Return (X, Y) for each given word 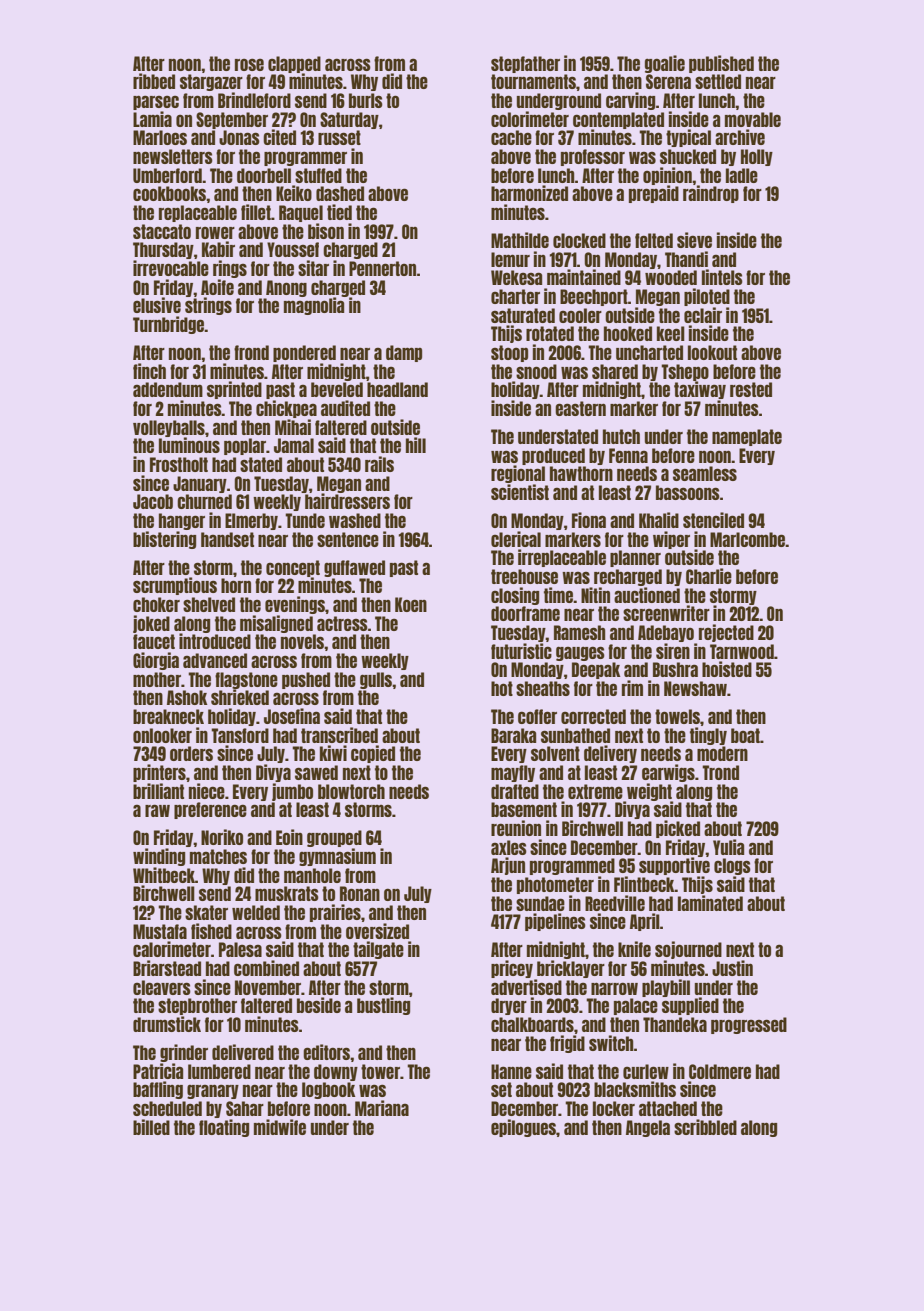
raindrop (711, 194)
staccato (162, 231)
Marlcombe (747, 539)
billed (151, 1127)
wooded (671, 277)
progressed (749, 1025)
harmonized (529, 193)
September (232, 120)
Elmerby (251, 521)
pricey (512, 969)
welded (256, 912)
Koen (411, 604)
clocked (579, 240)
